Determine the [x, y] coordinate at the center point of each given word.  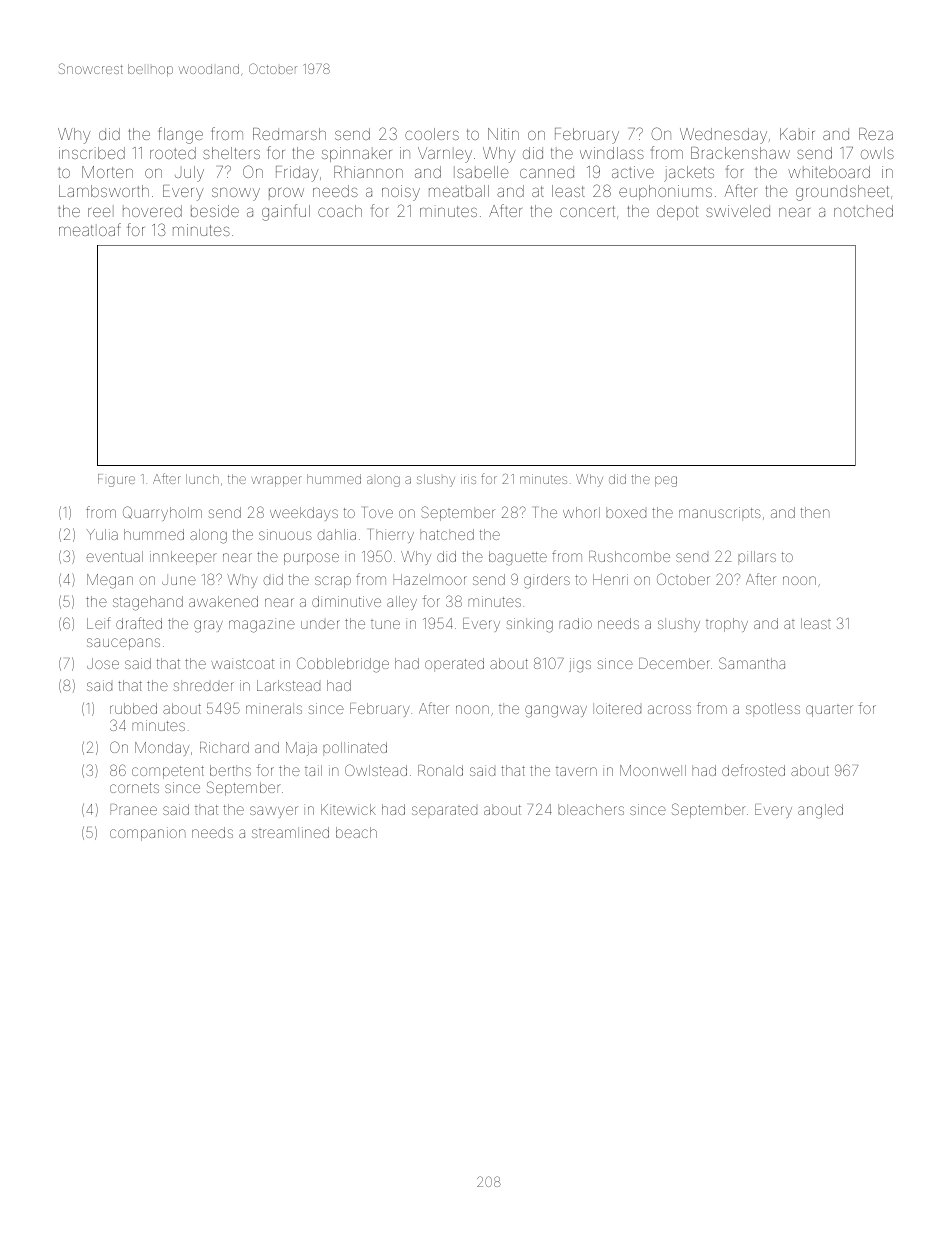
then [815, 512]
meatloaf [90, 229]
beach [356, 832]
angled [820, 811]
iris [468, 479]
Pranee [133, 809]
